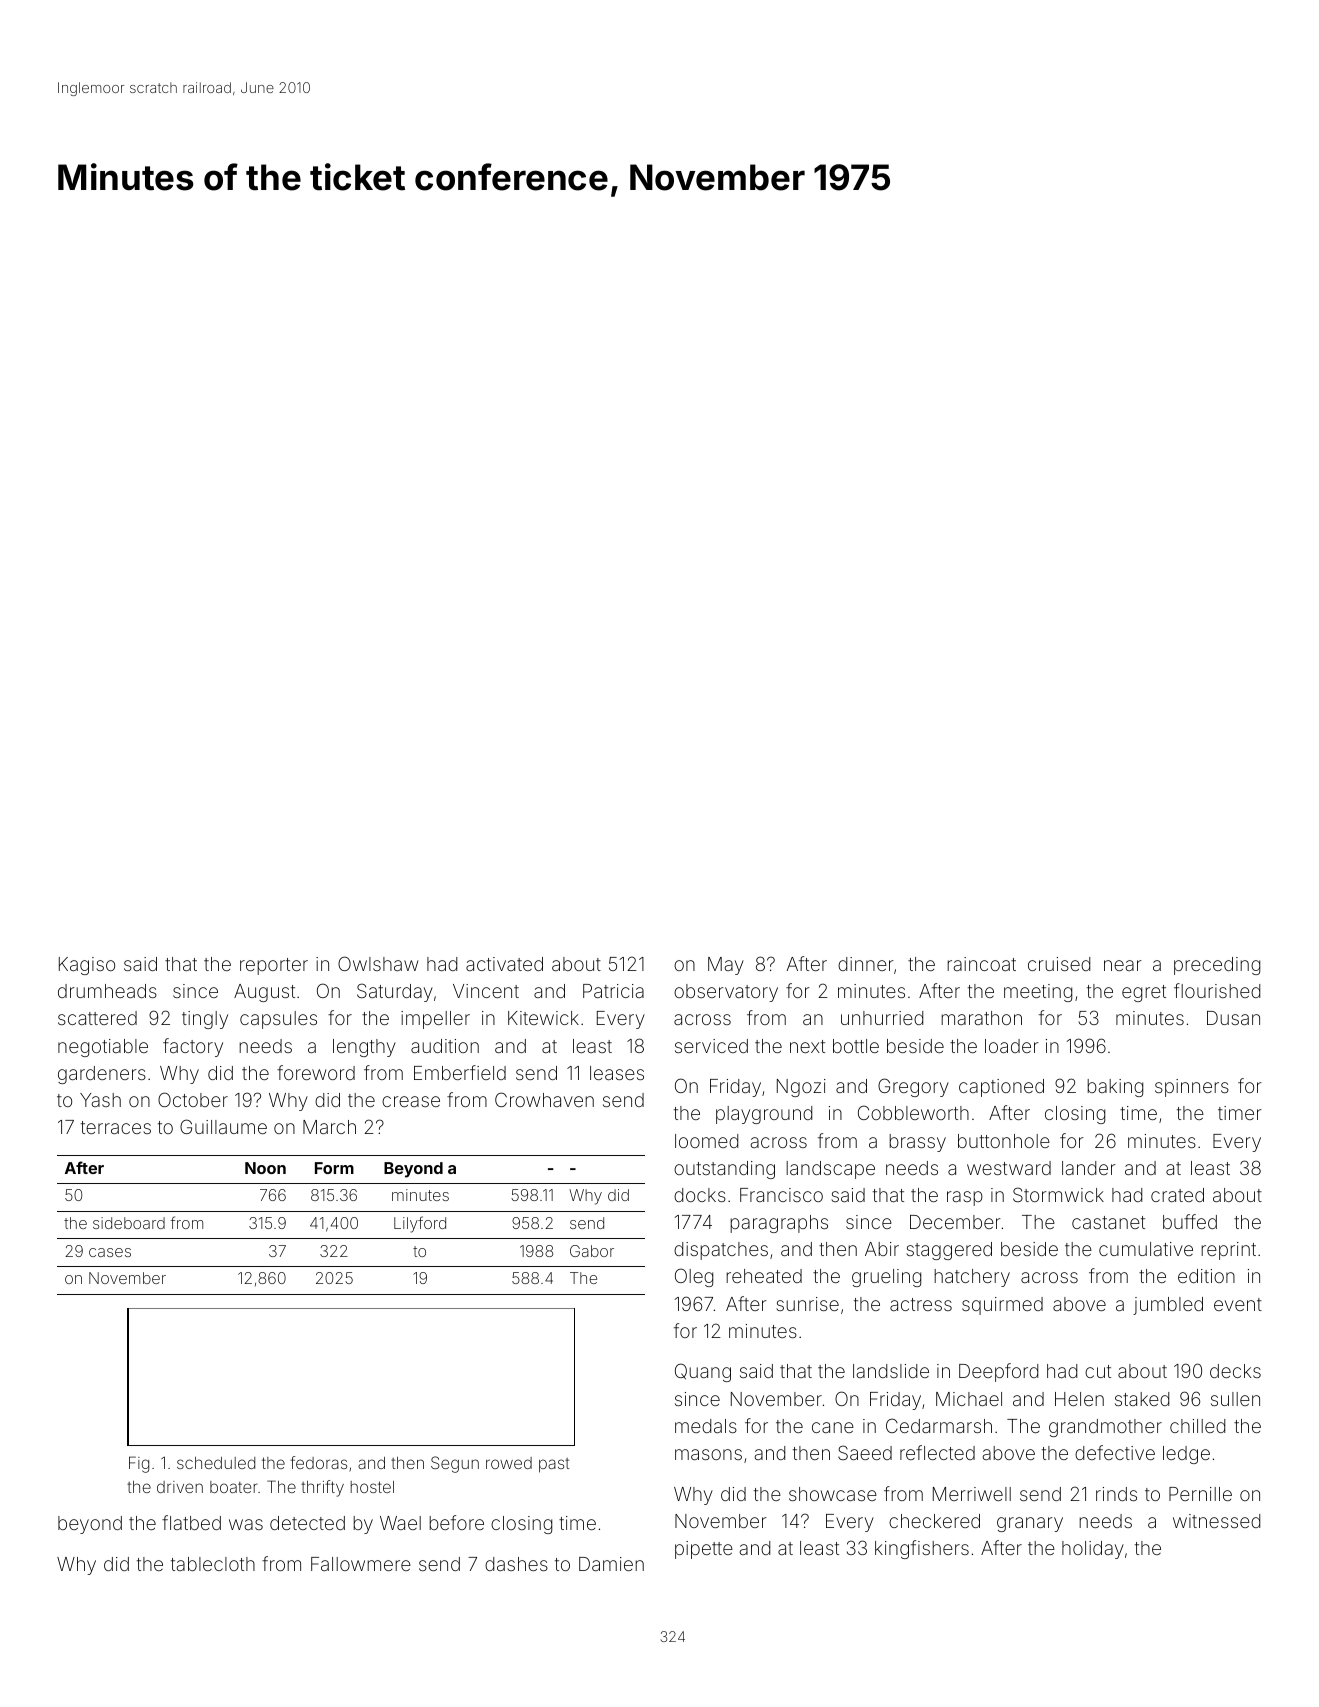 The width and height of the document is (1319, 1707). Describe the element at coordinates (213, 1564) in the document. I see `tablecloth` at that location.
